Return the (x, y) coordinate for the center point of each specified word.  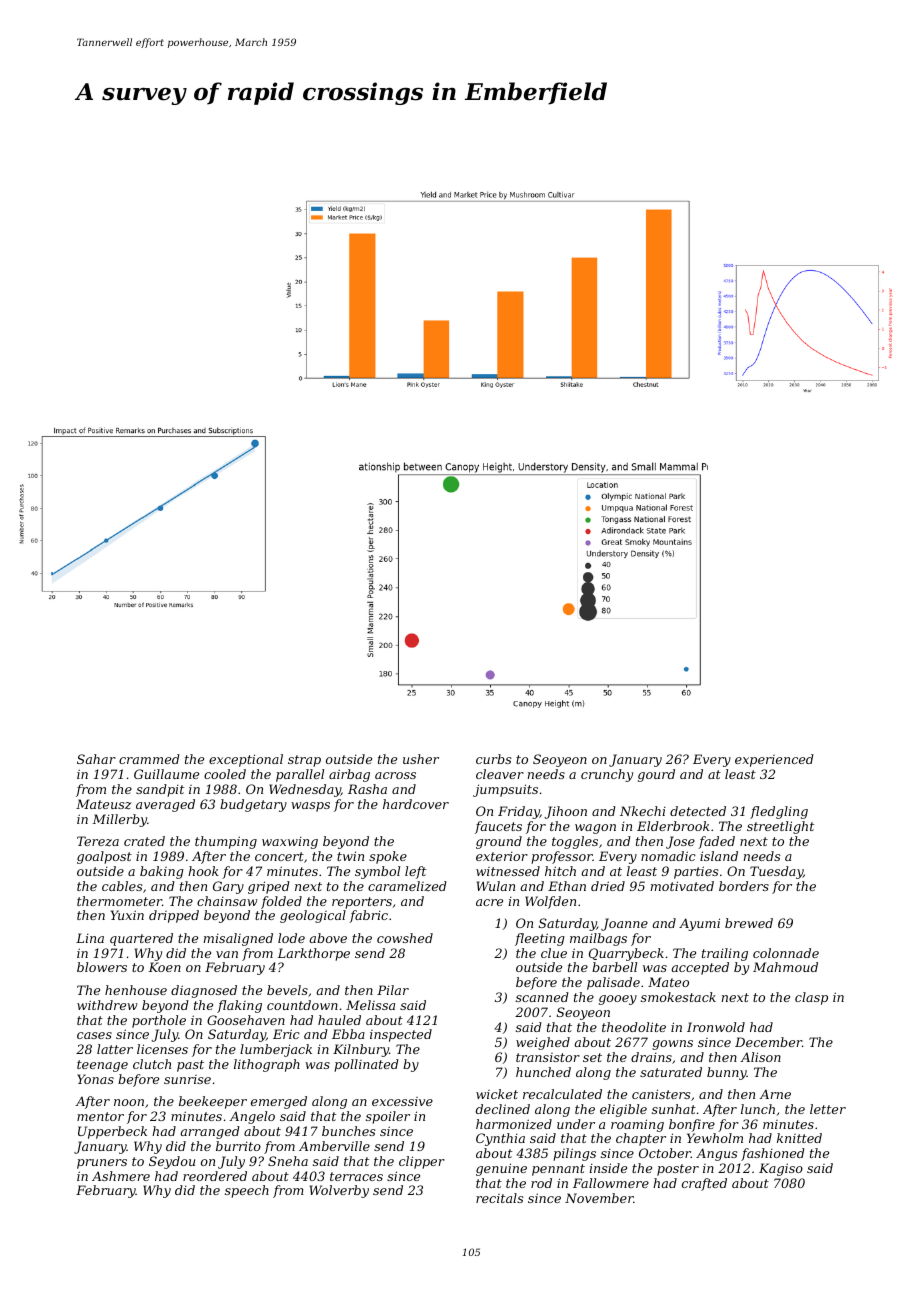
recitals (499, 1198)
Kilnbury (361, 1050)
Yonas (95, 1079)
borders (744, 886)
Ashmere (121, 1176)
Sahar (96, 759)
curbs (493, 759)
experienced (774, 760)
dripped (174, 916)
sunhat (674, 1109)
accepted (700, 968)
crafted (704, 1184)
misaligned (238, 939)
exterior (502, 856)
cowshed (405, 938)
